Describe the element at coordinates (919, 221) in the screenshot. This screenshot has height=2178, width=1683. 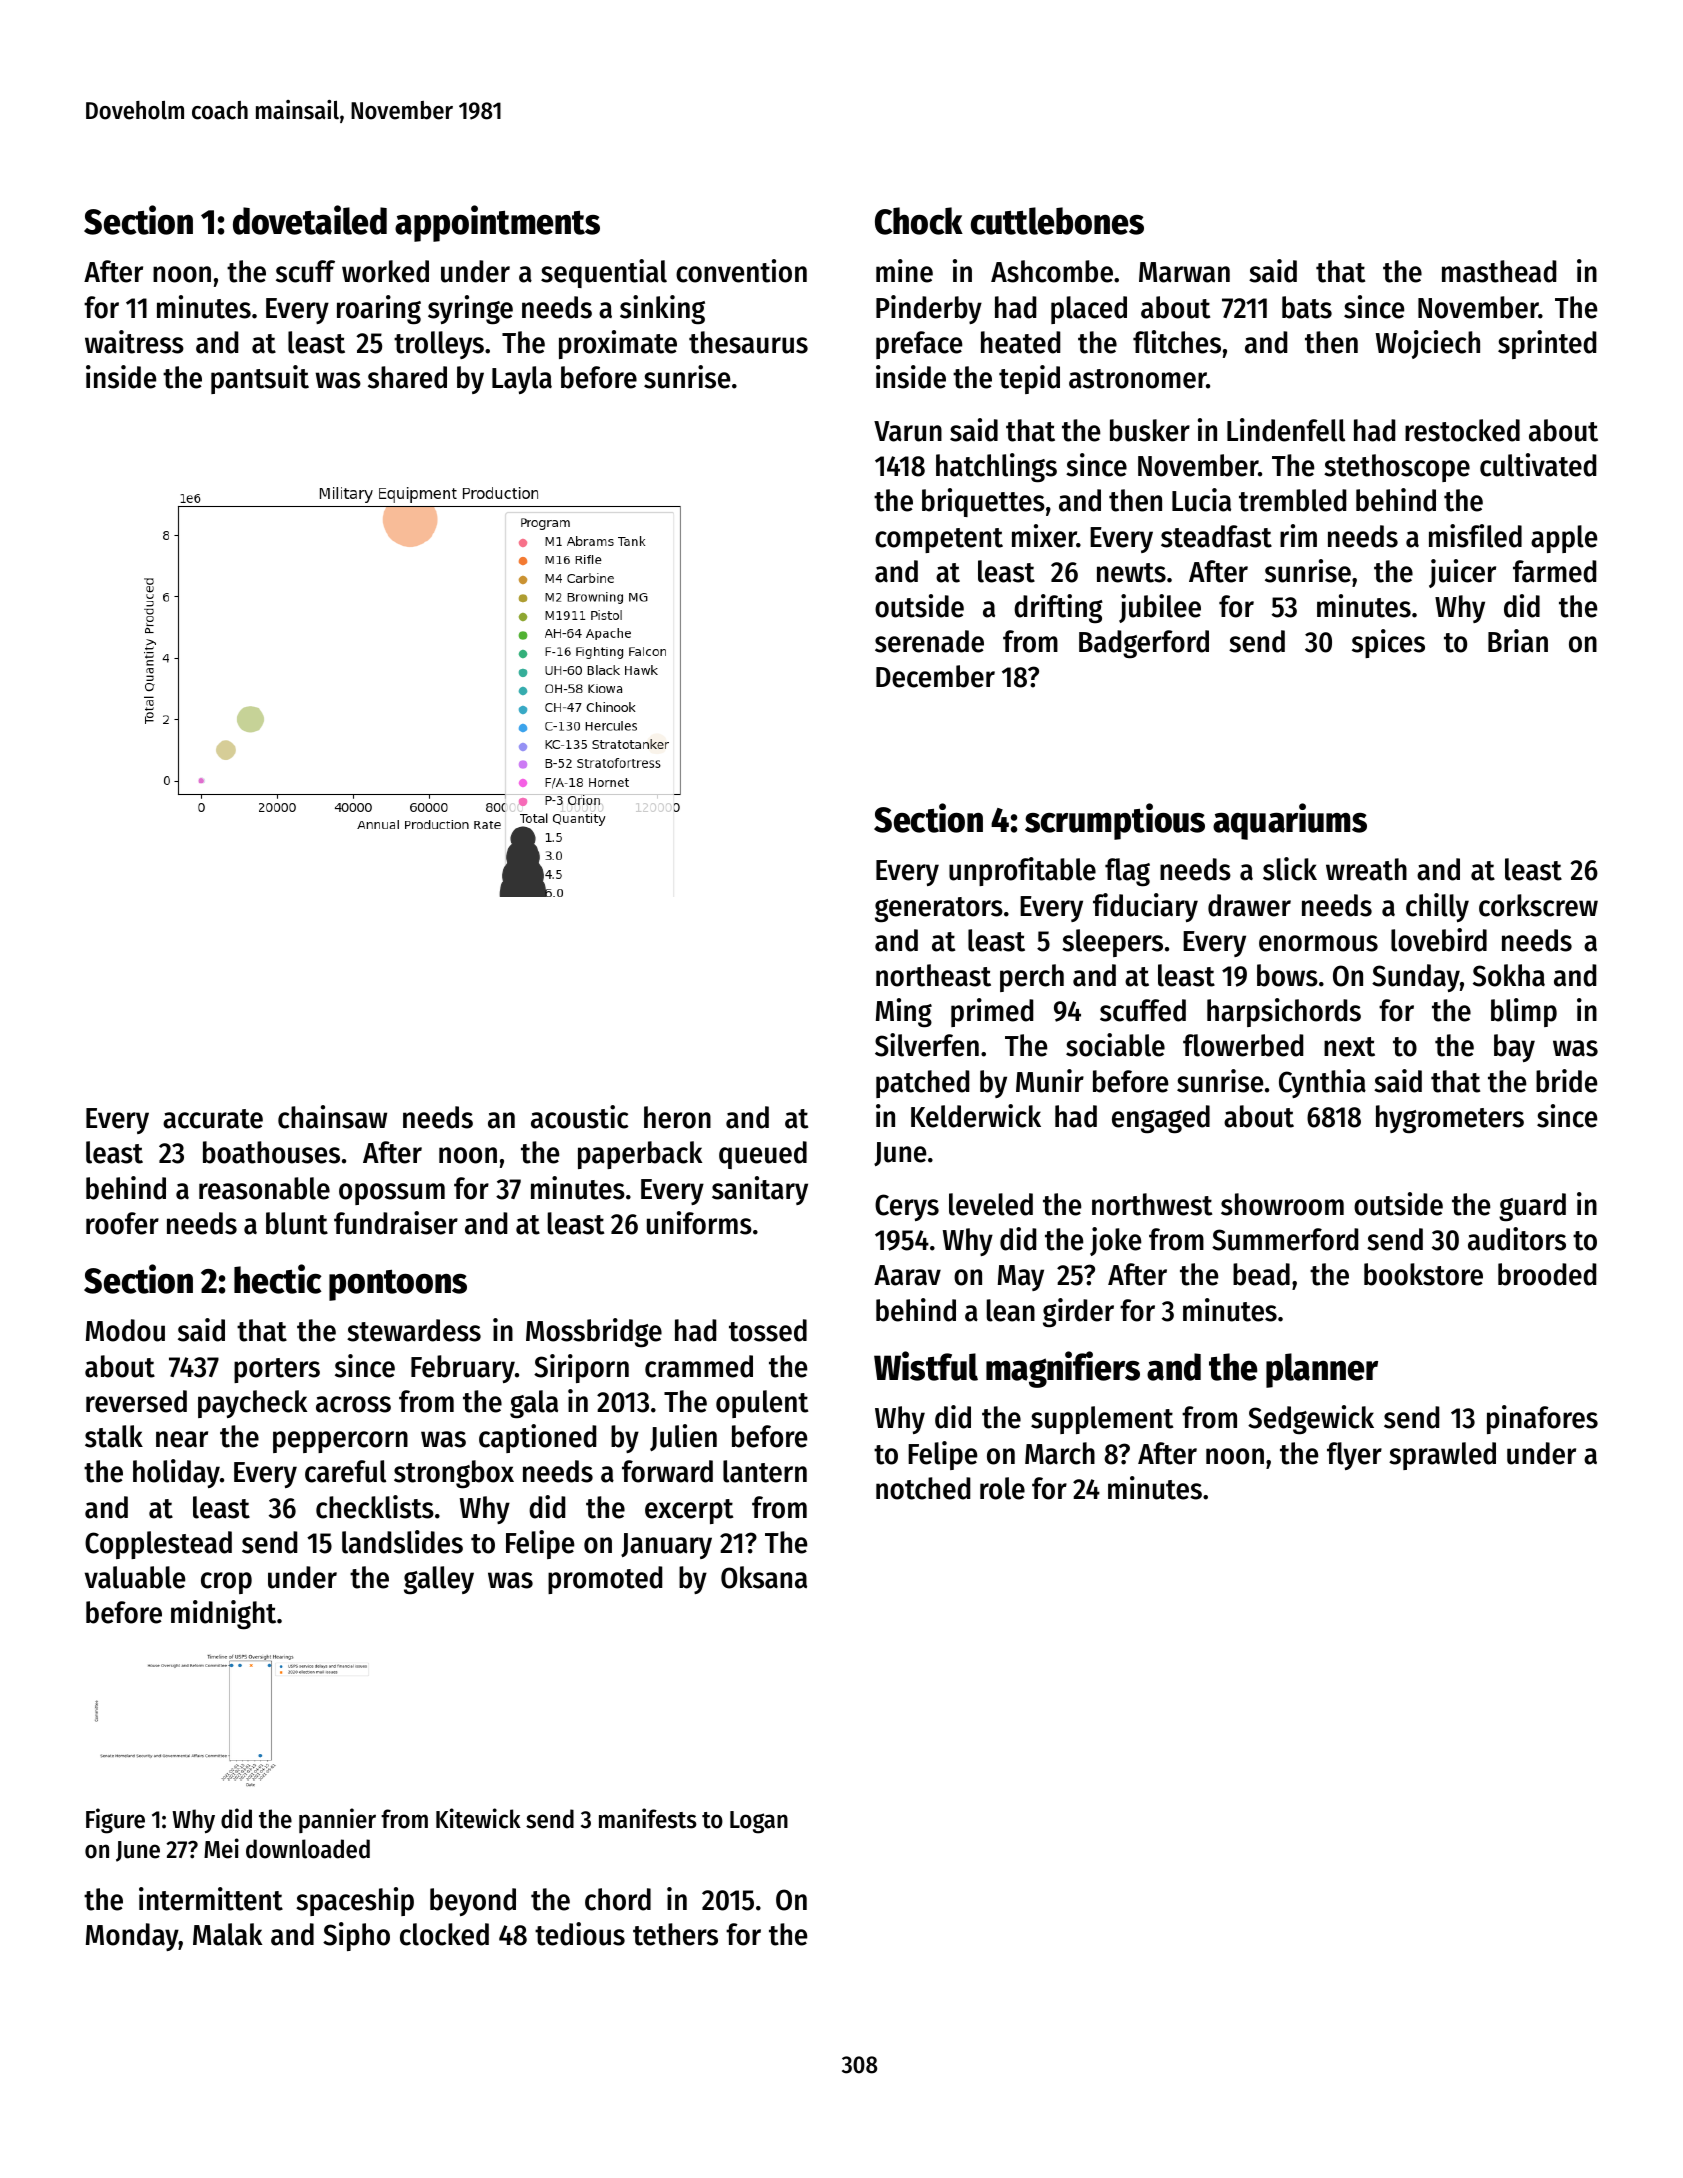
I see `Chock` at that location.
